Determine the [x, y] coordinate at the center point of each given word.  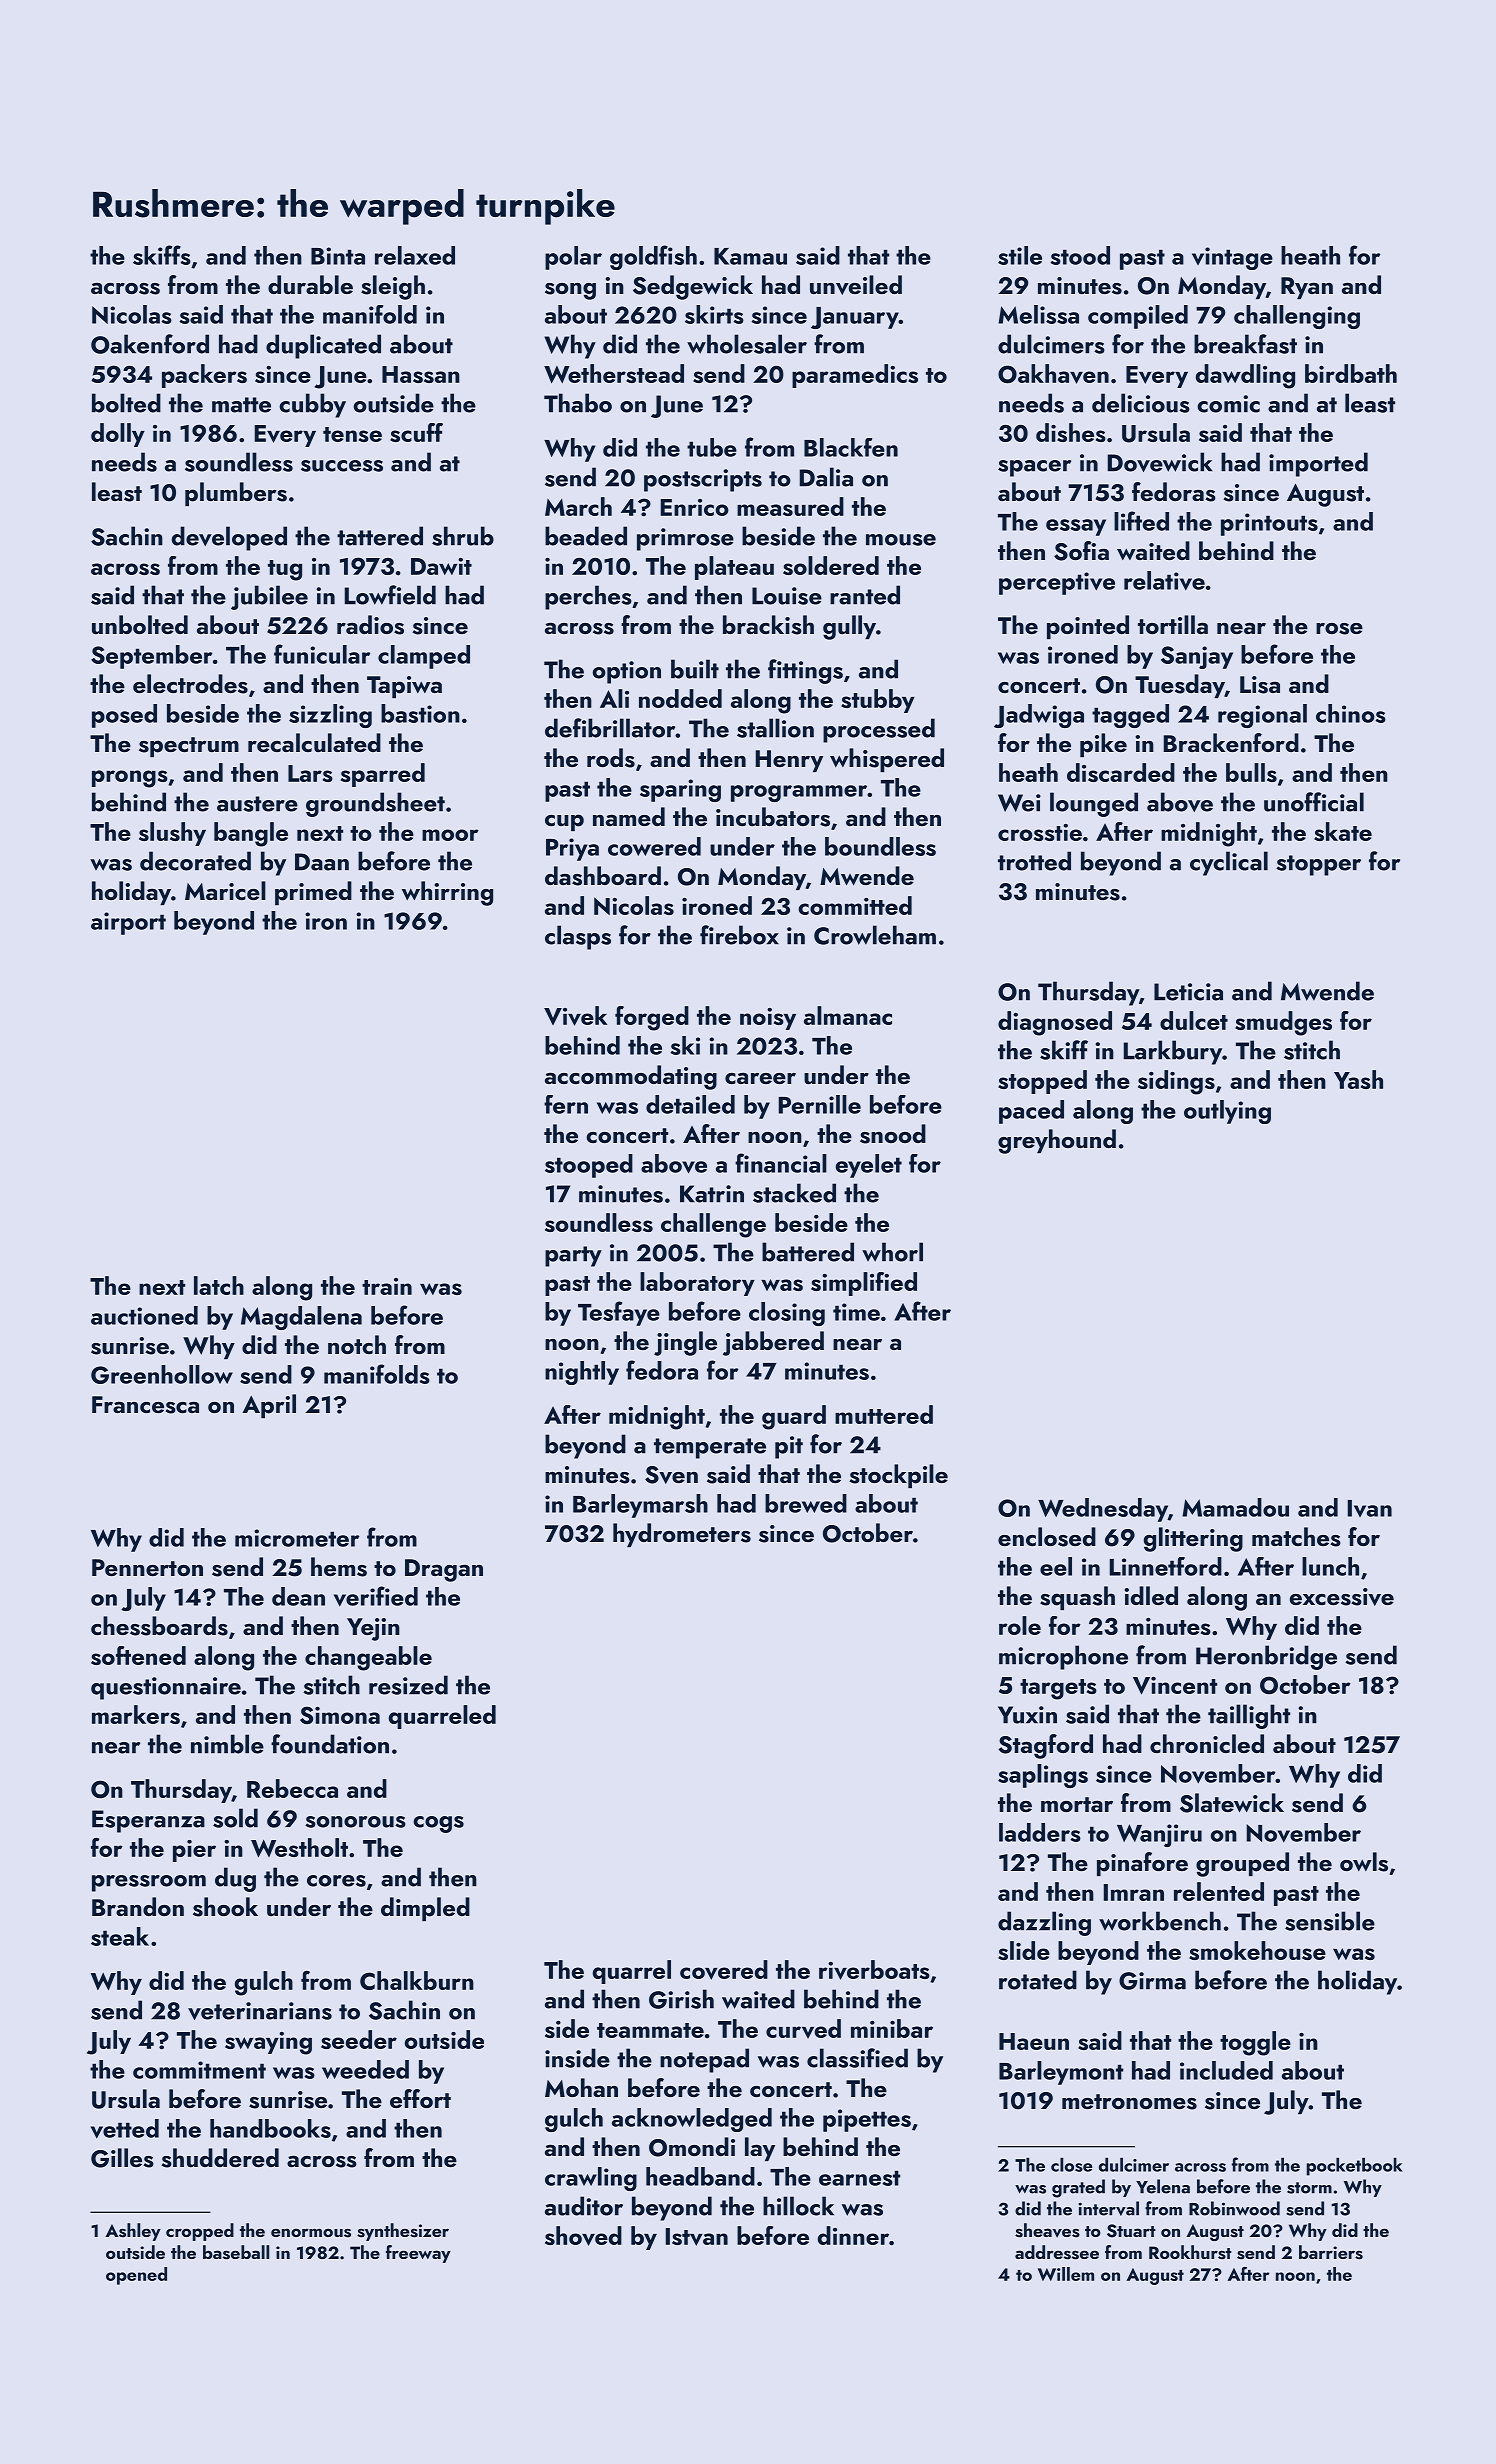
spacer [1034, 468]
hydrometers [682, 1535]
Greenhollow [162, 1374]
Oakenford [150, 344]
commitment [199, 2070]
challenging [1297, 317]
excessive [1342, 1597]
